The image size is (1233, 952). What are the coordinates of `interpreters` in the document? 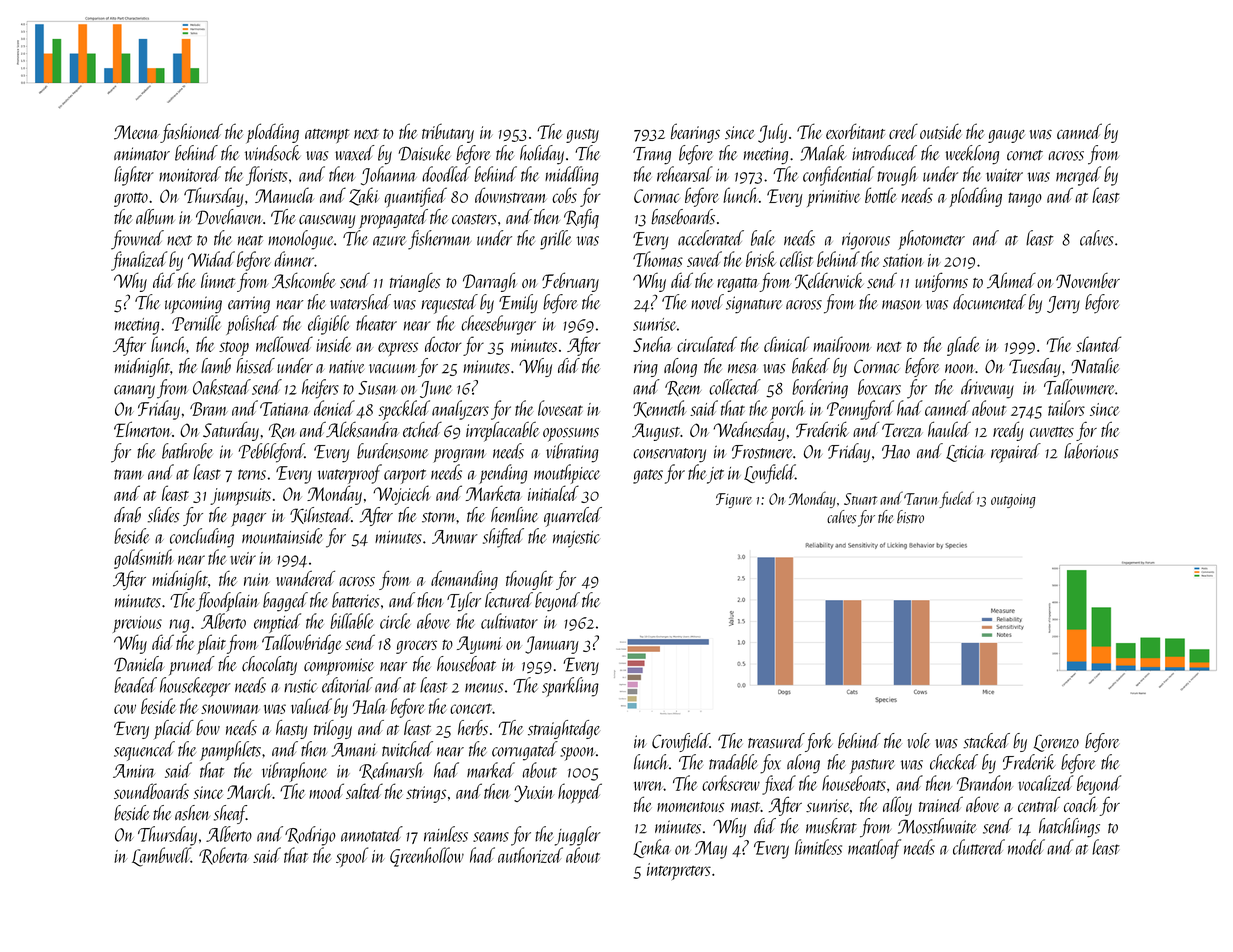 It's located at (679, 871).
